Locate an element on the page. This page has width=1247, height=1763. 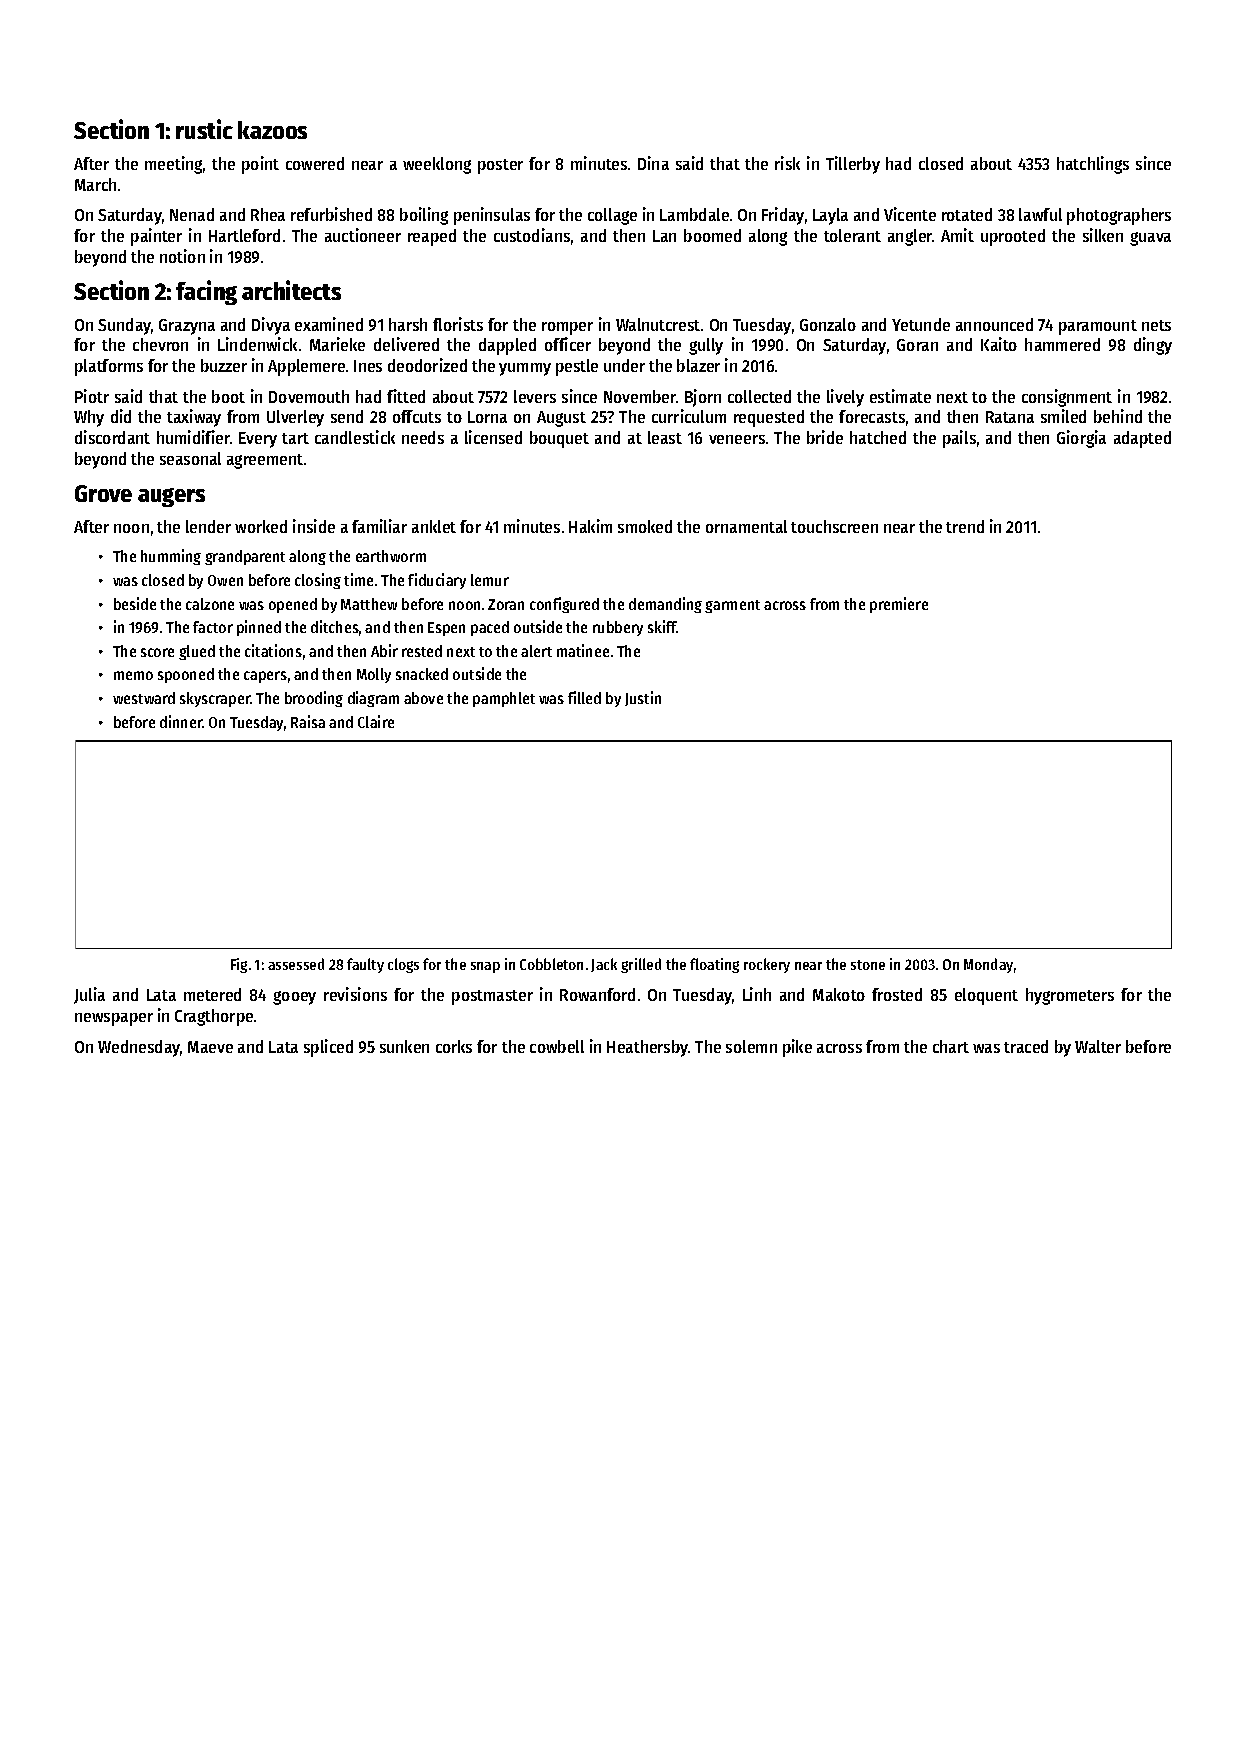
Hakim is located at coordinates (590, 526).
